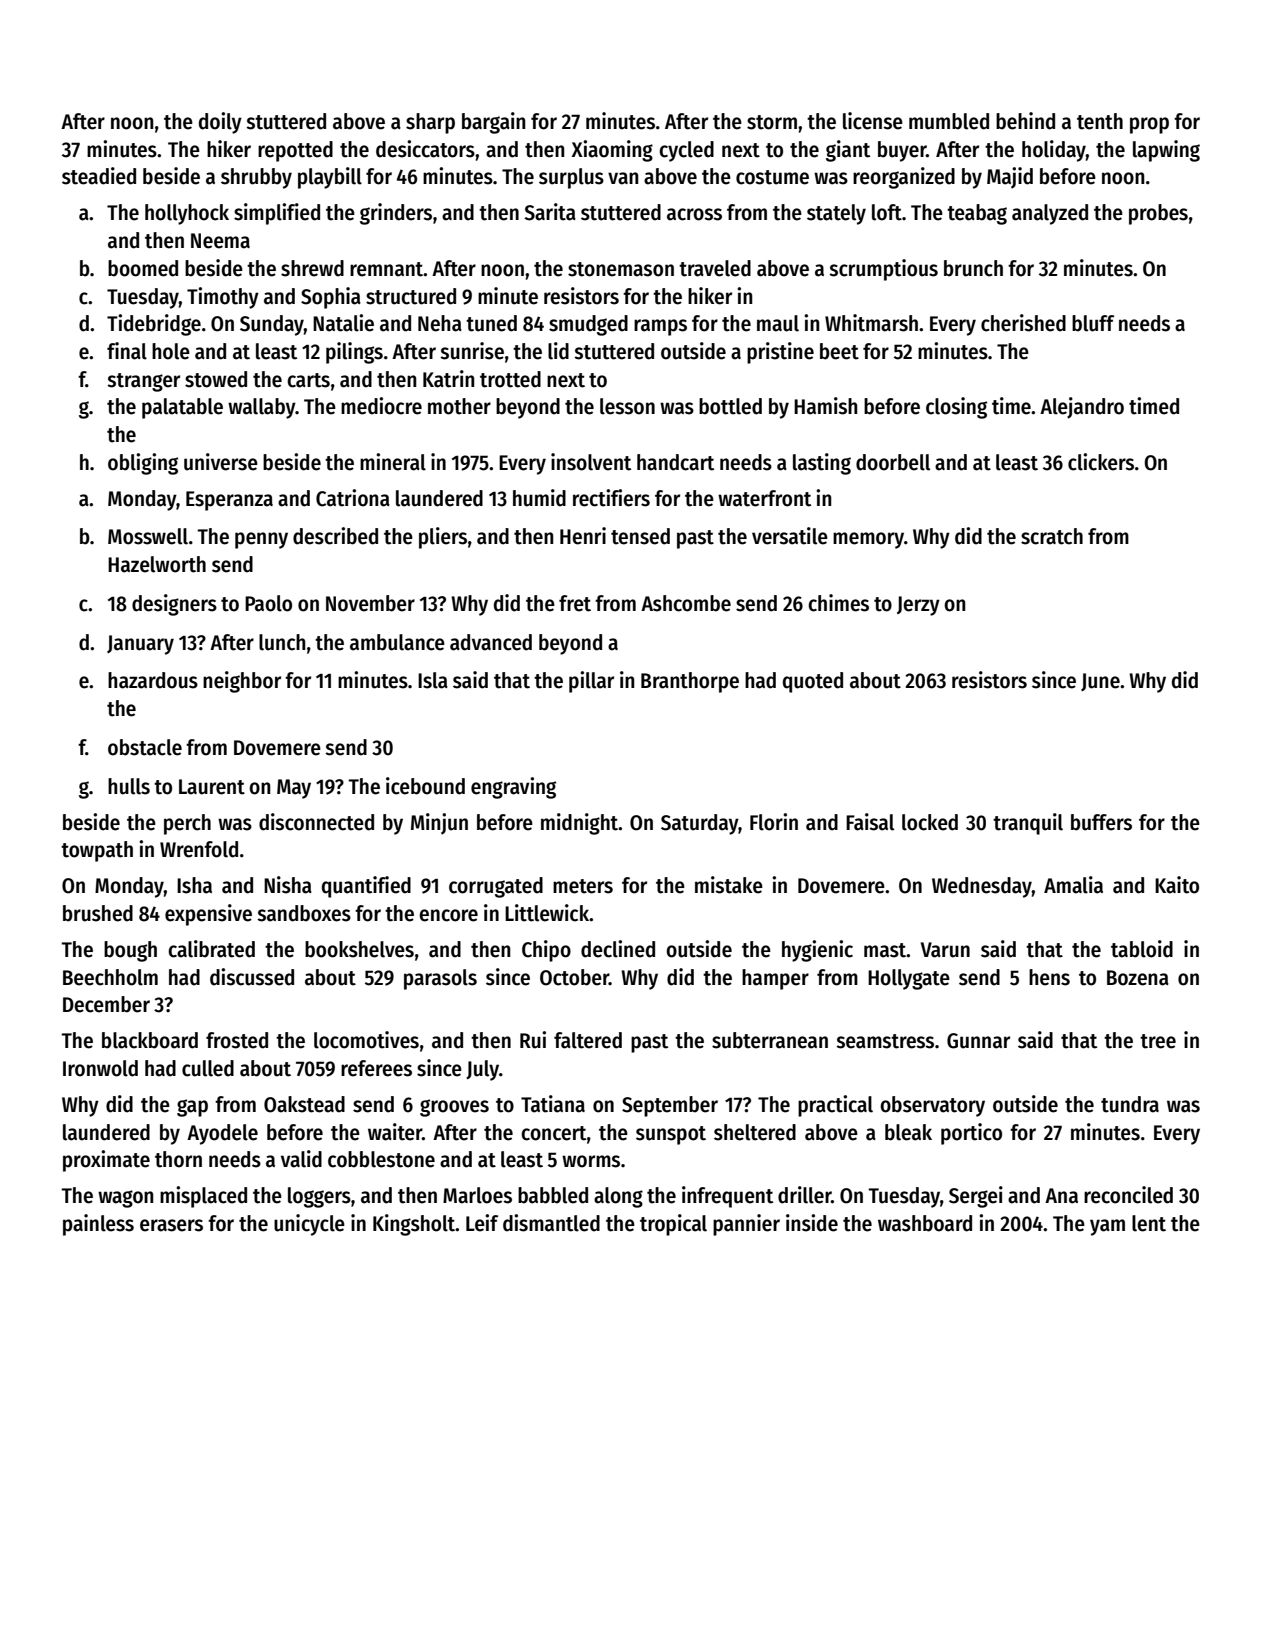  I want to click on hens, so click(1049, 977).
